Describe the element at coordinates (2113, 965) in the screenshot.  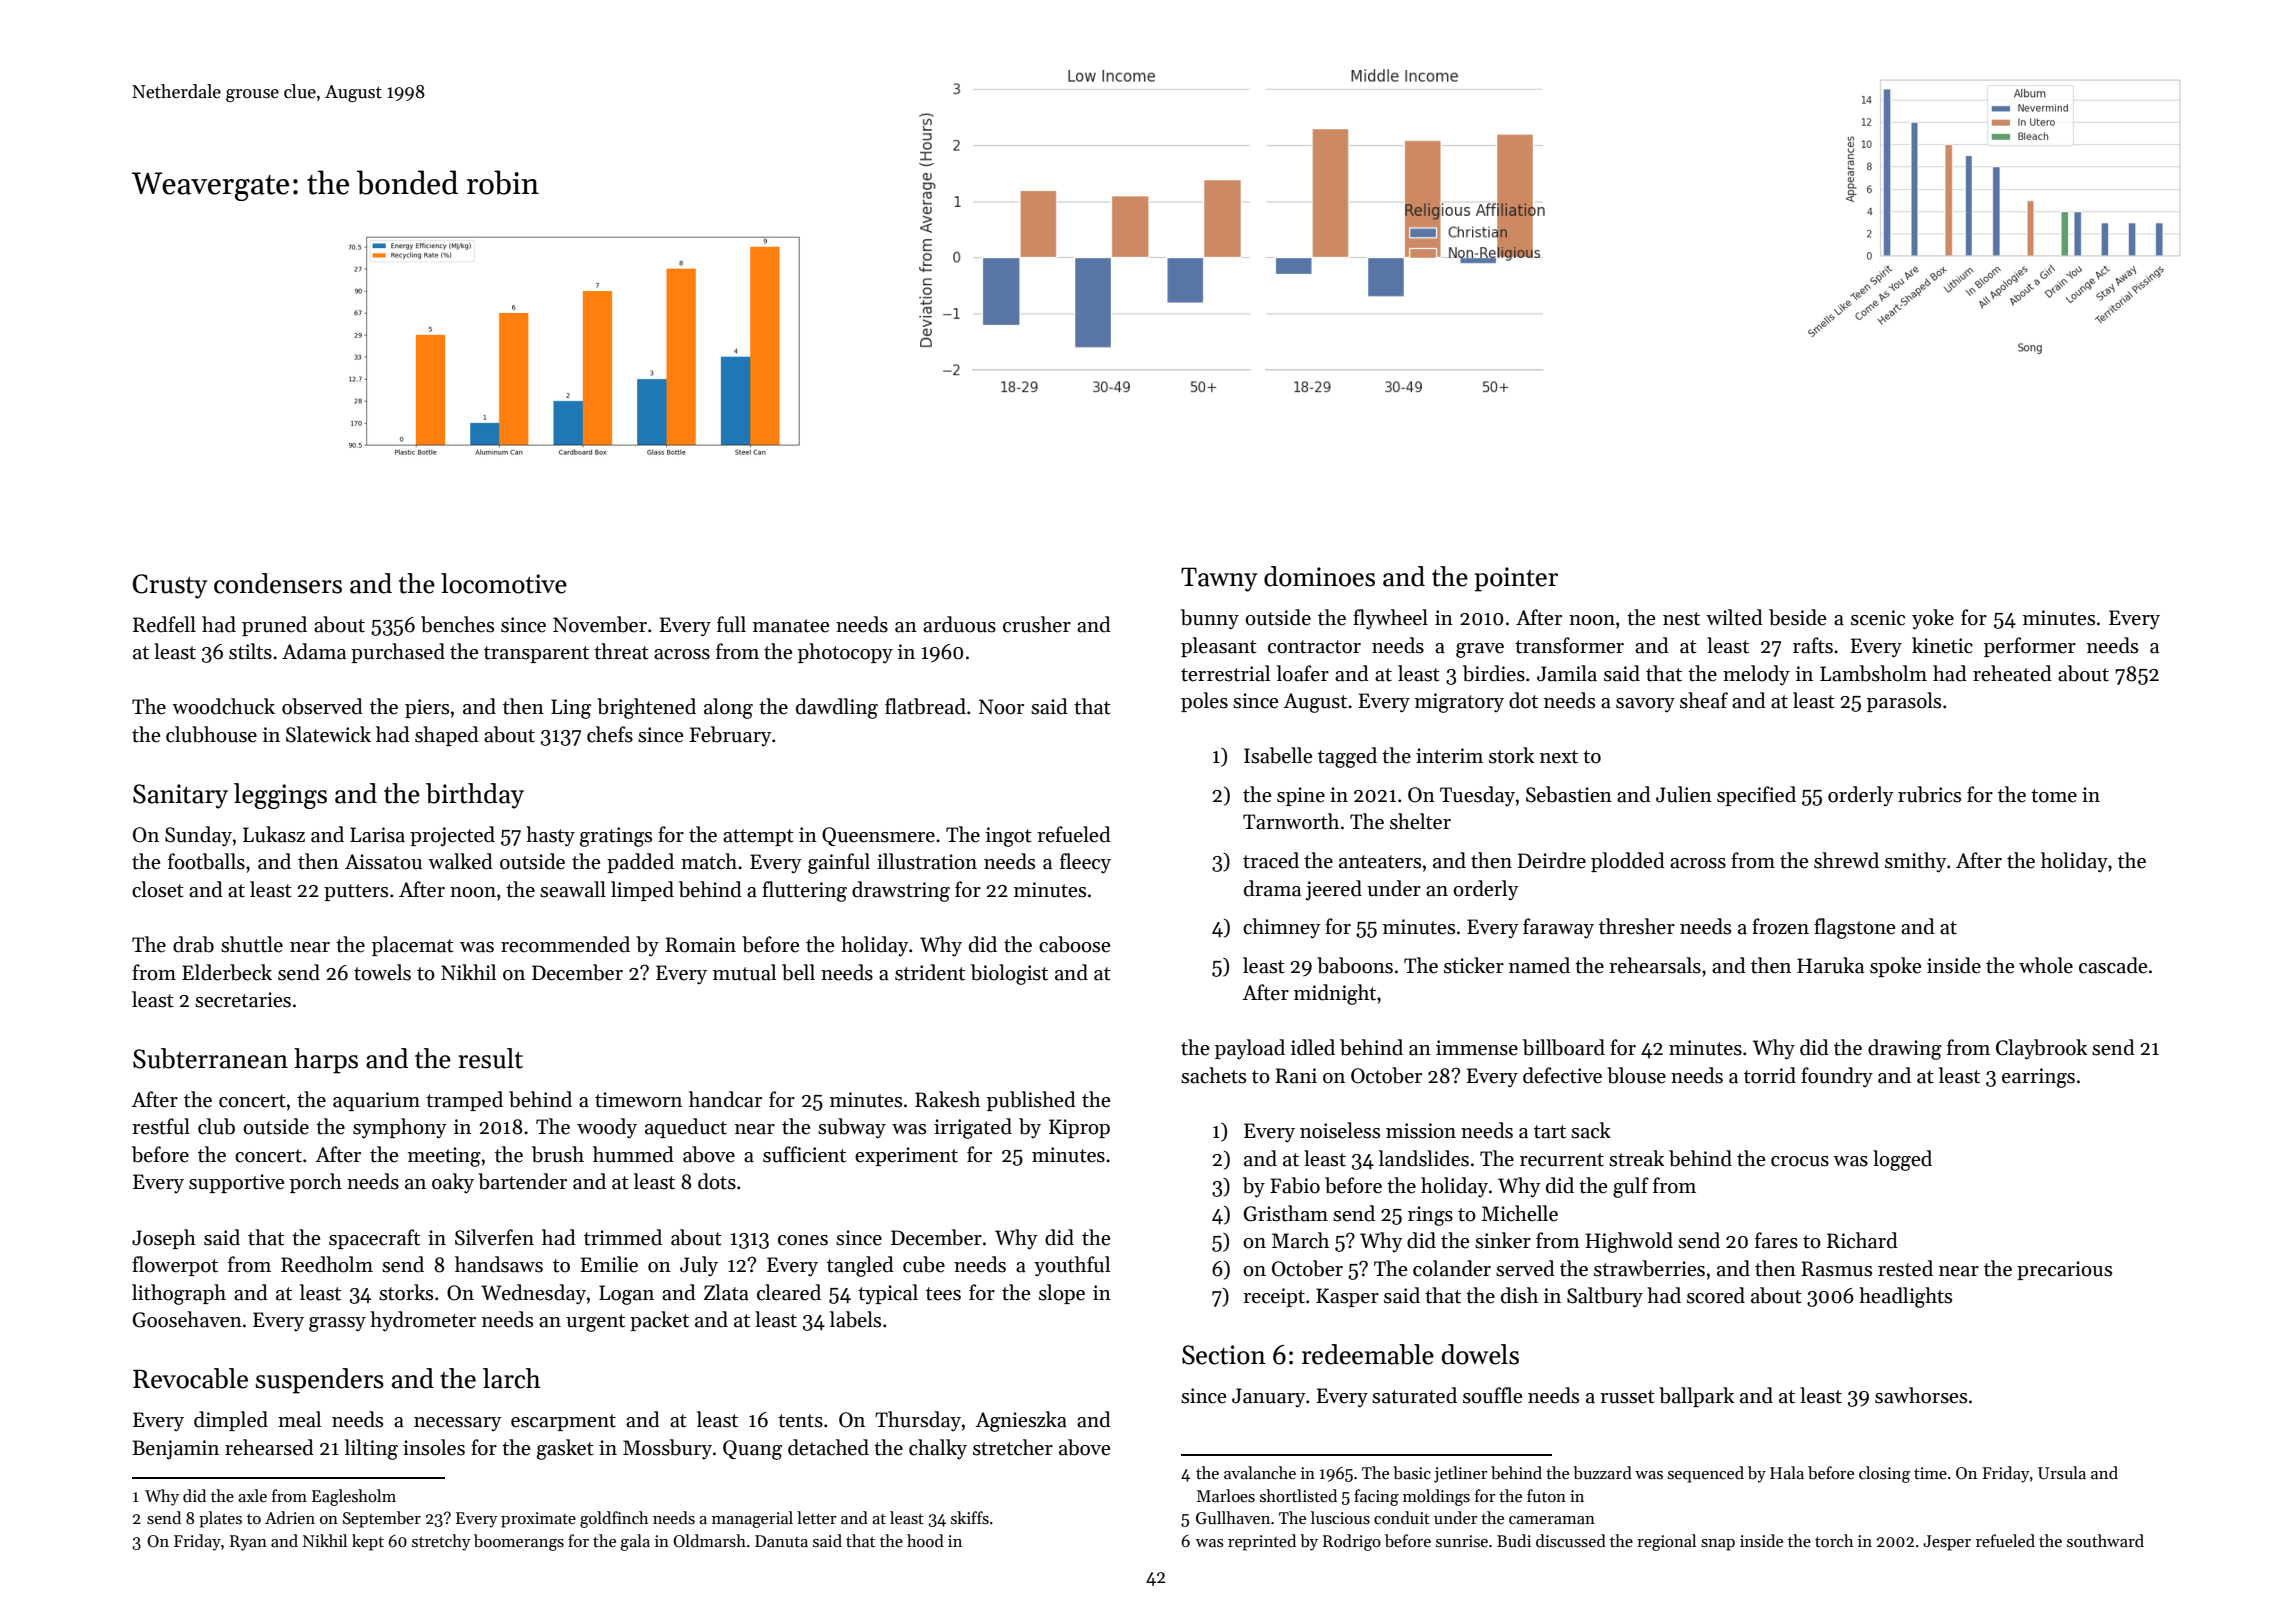
I see `cascade` at that location.
